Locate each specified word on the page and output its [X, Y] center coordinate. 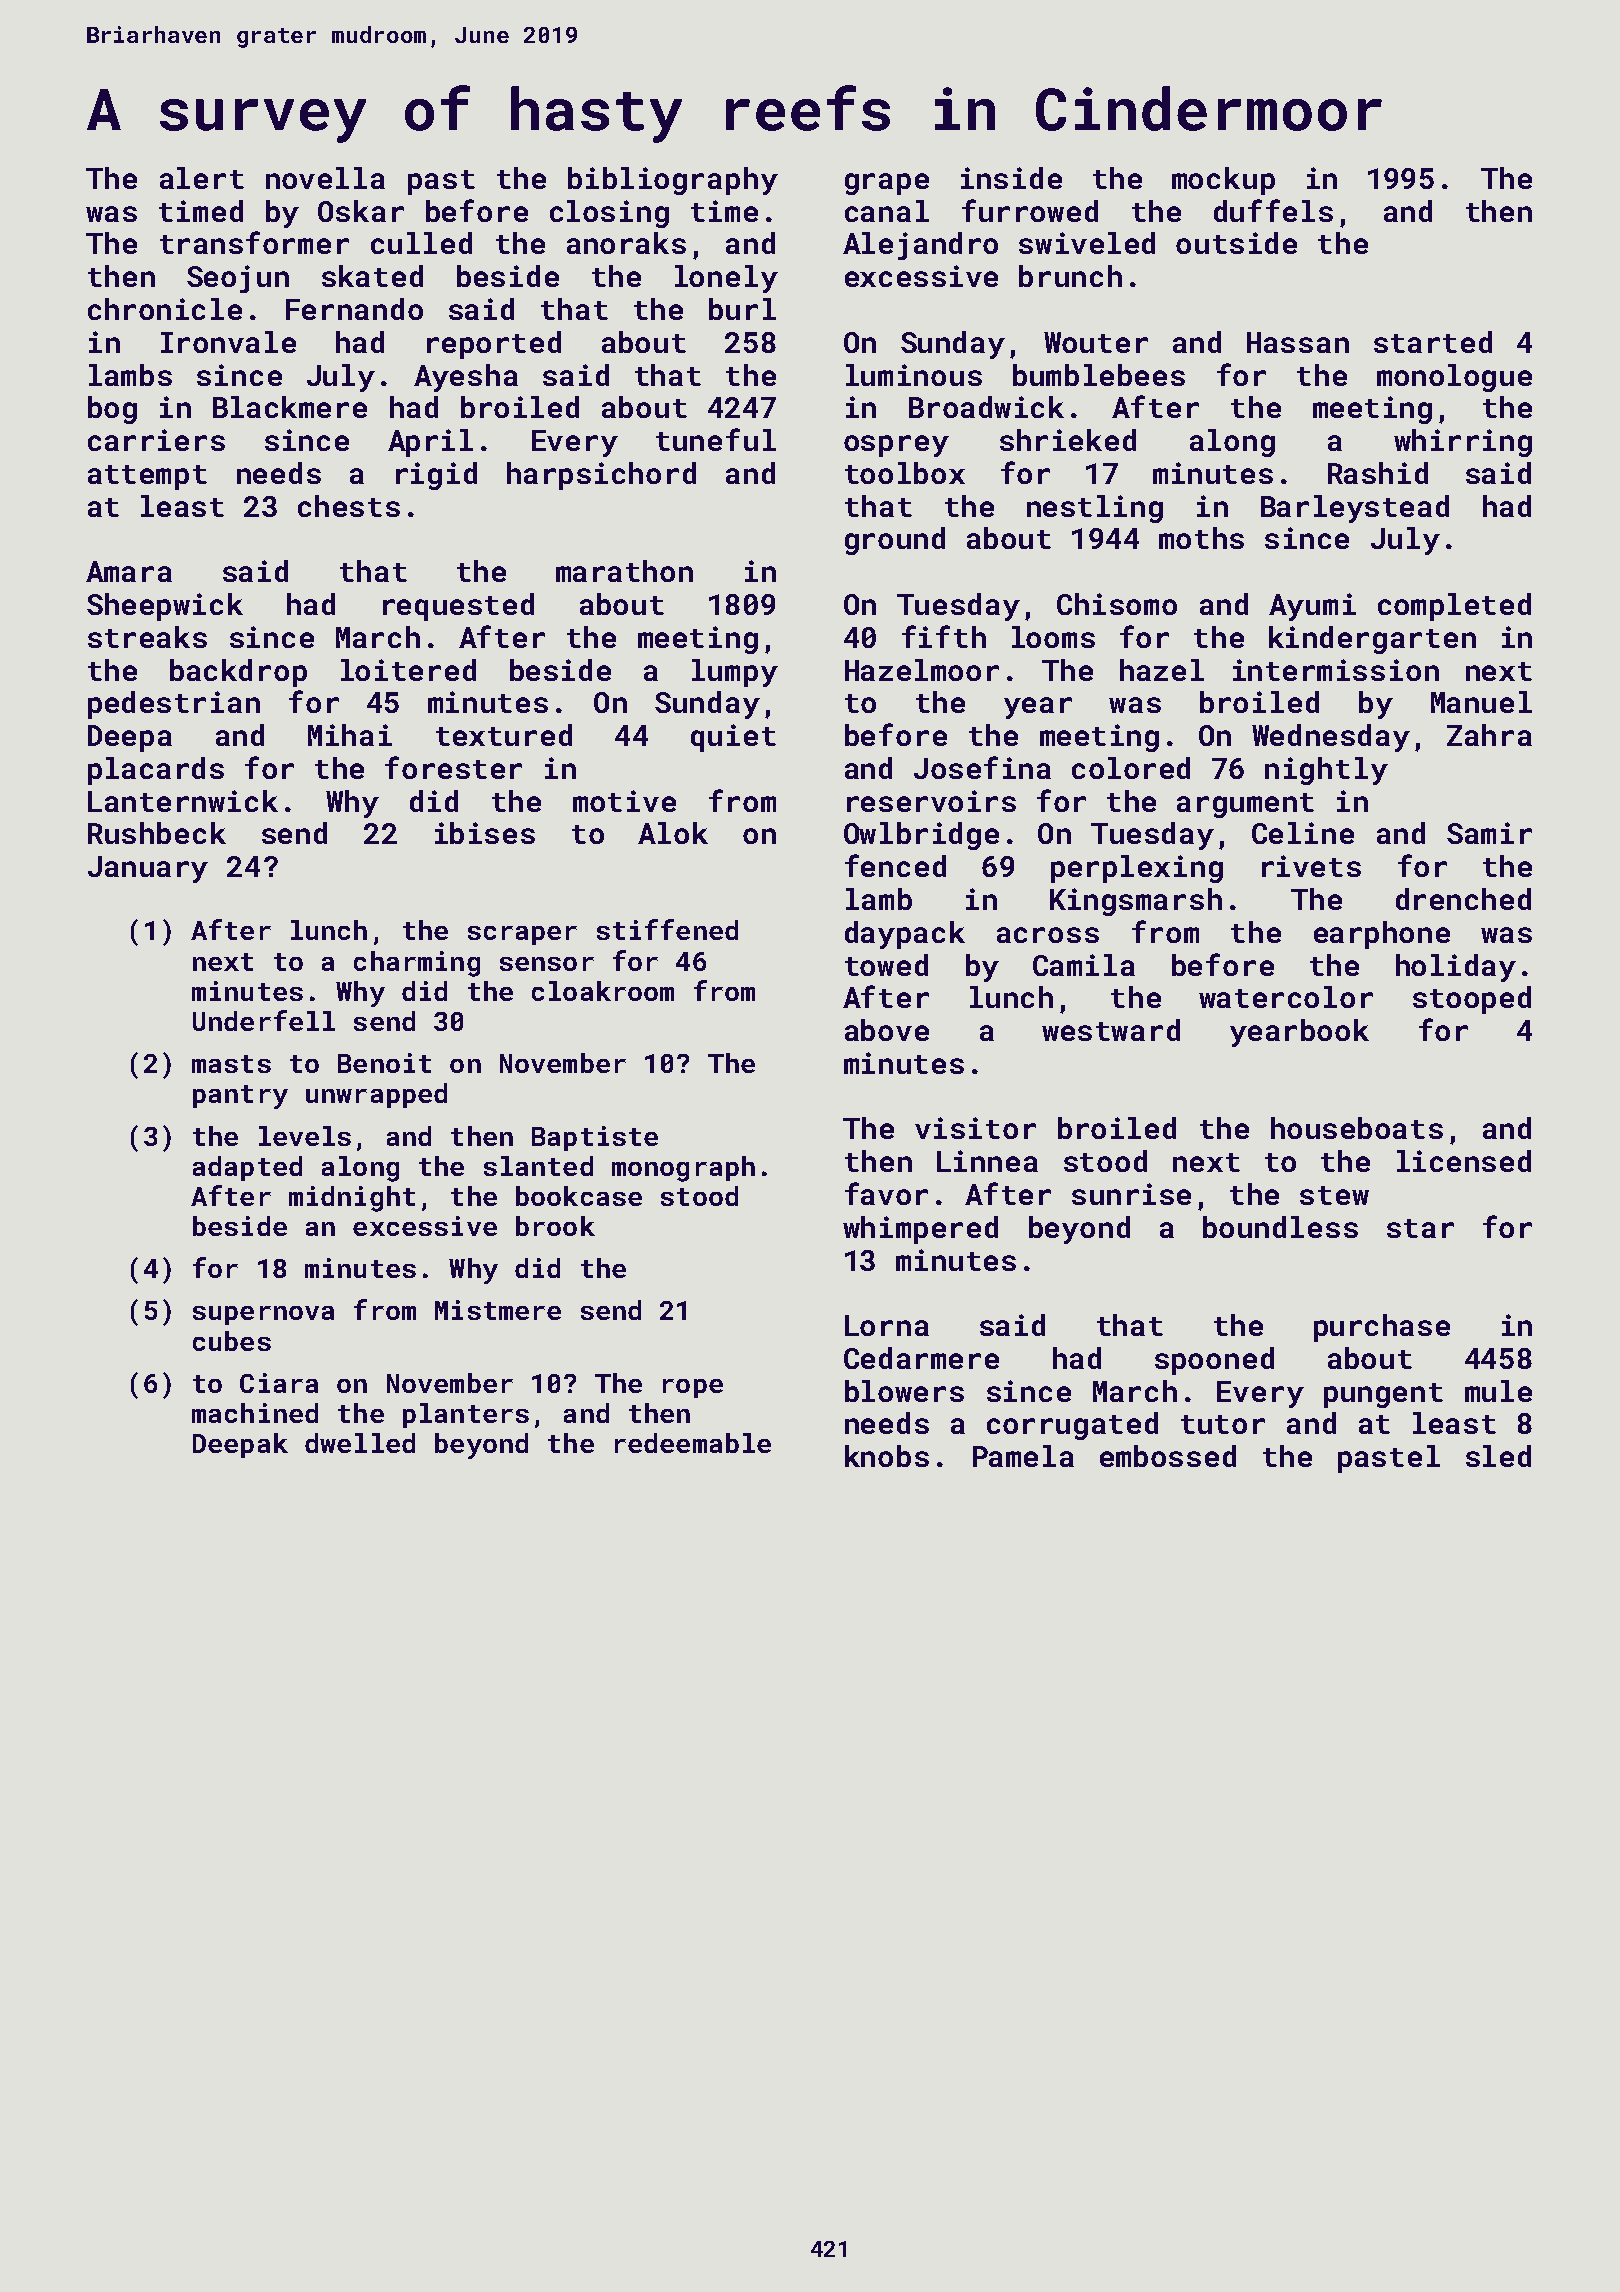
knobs [887, 1456]
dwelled [360, 1443]
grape [887, 184]
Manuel [1481, 702]
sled [1498, 1456]
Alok [673, 833]
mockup [1223, 181]
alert [202, 178]
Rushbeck [157, 833]
